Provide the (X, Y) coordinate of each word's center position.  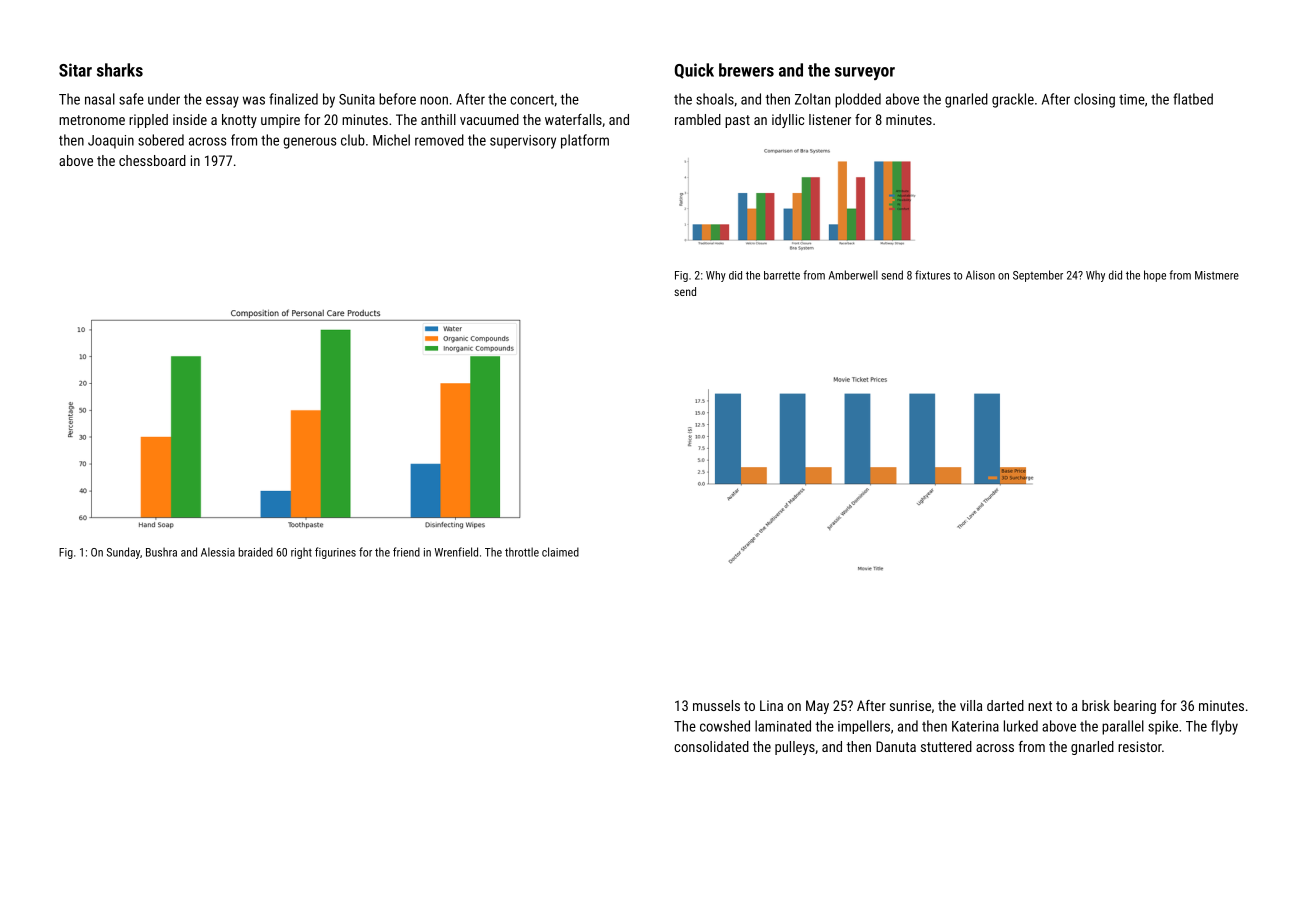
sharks (120, 70)
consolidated (711, 746)
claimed (560, 552)
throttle (522, 552)
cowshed (725, 726)
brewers (746, 70)
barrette (782, 275)
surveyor (865, 73)
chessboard (152, 160)
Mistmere (1217, 275)
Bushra (161, 552)
